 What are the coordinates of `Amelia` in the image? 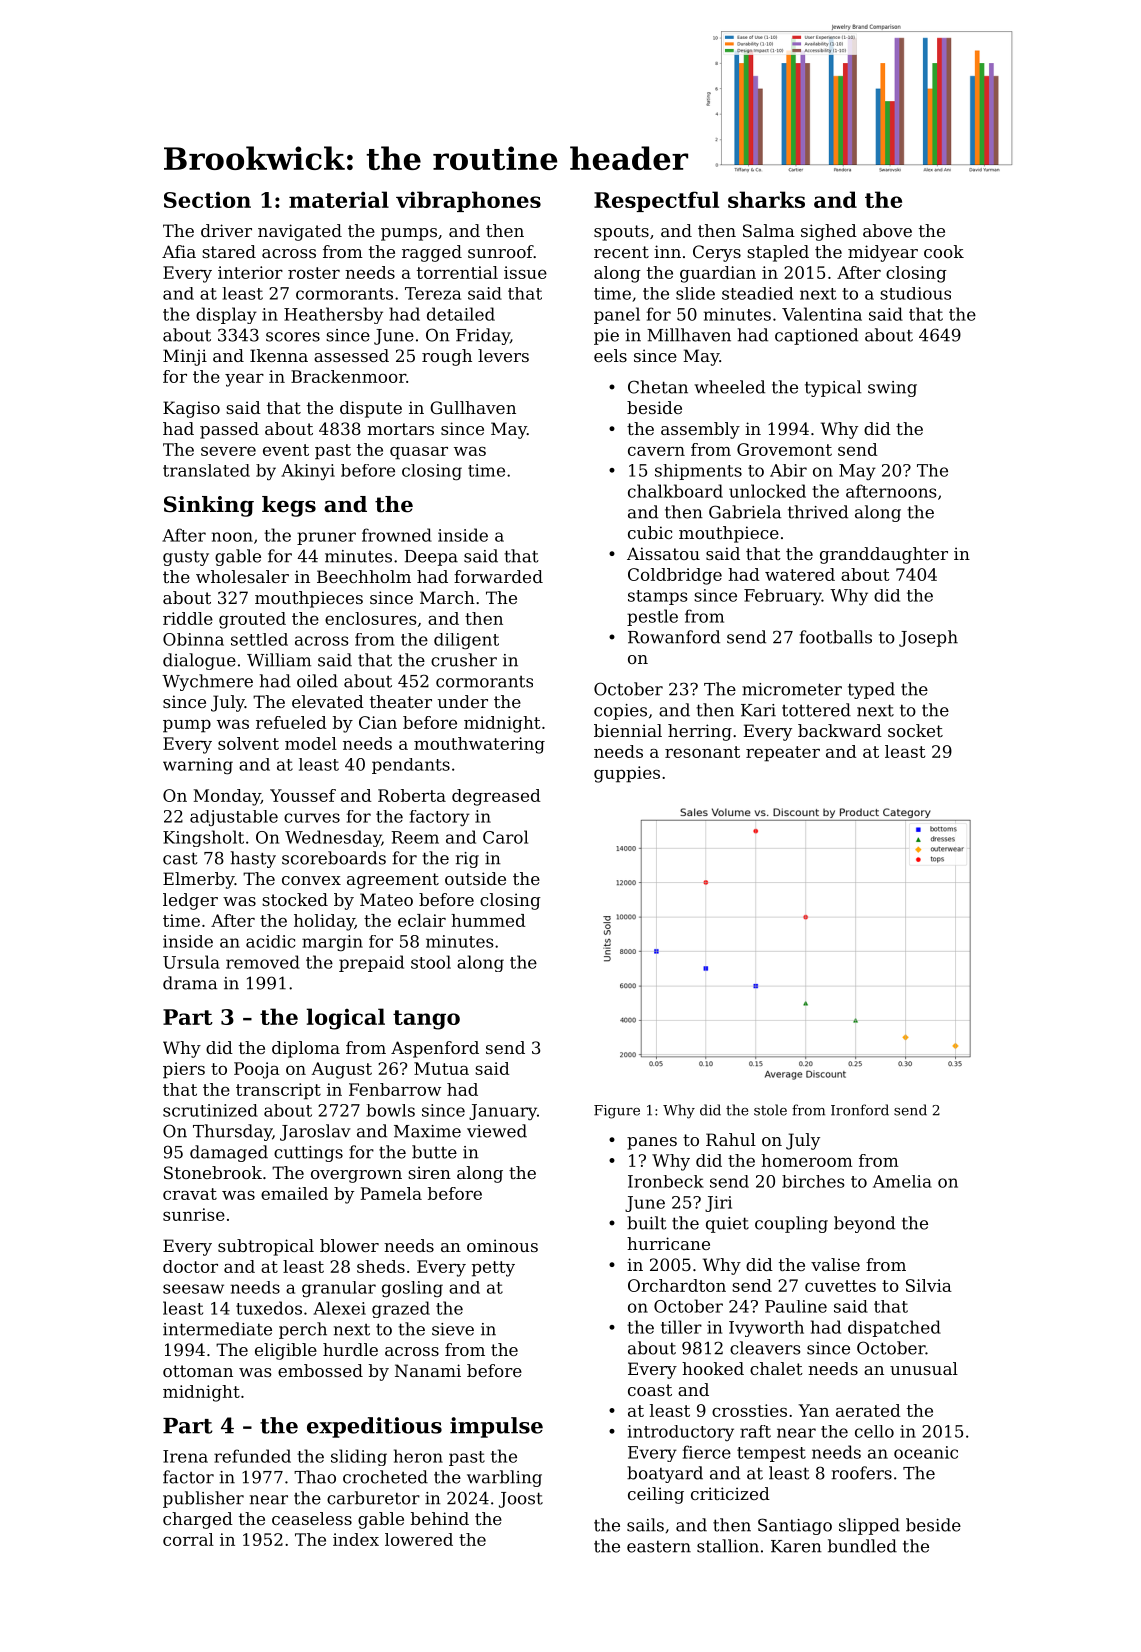 It's located at (902, 1181).
